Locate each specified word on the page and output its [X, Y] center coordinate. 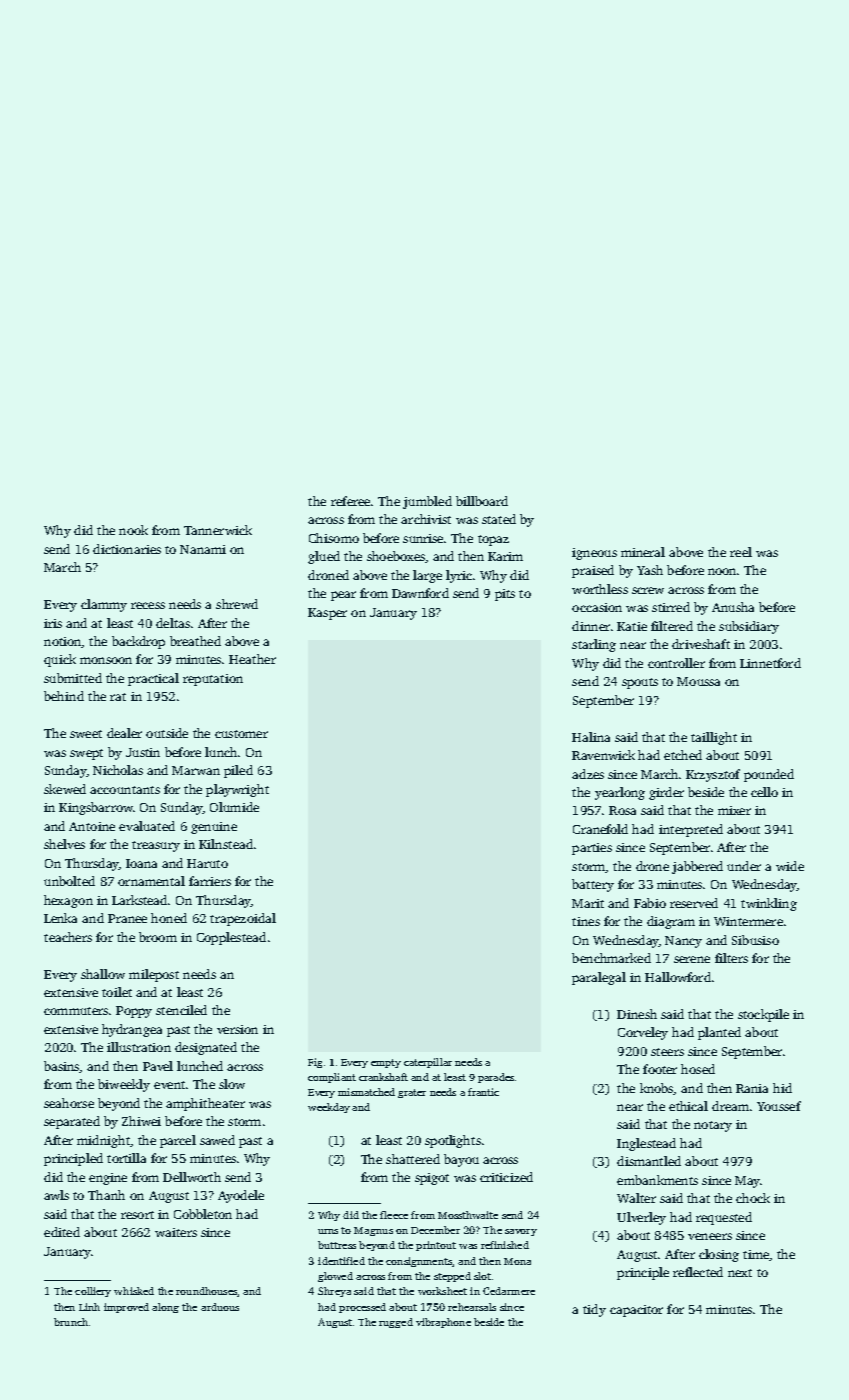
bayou [461, 1160]
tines [586, 921]
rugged [396, 1323]
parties [592, 849]
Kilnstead [226, 844]
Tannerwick [218, 530]
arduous [220, 1307]
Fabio [650, 903]
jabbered [697, 867]
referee [350, 501]
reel [741, 552]
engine [108, 1179]
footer [660, 1069]
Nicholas [118, 770]
